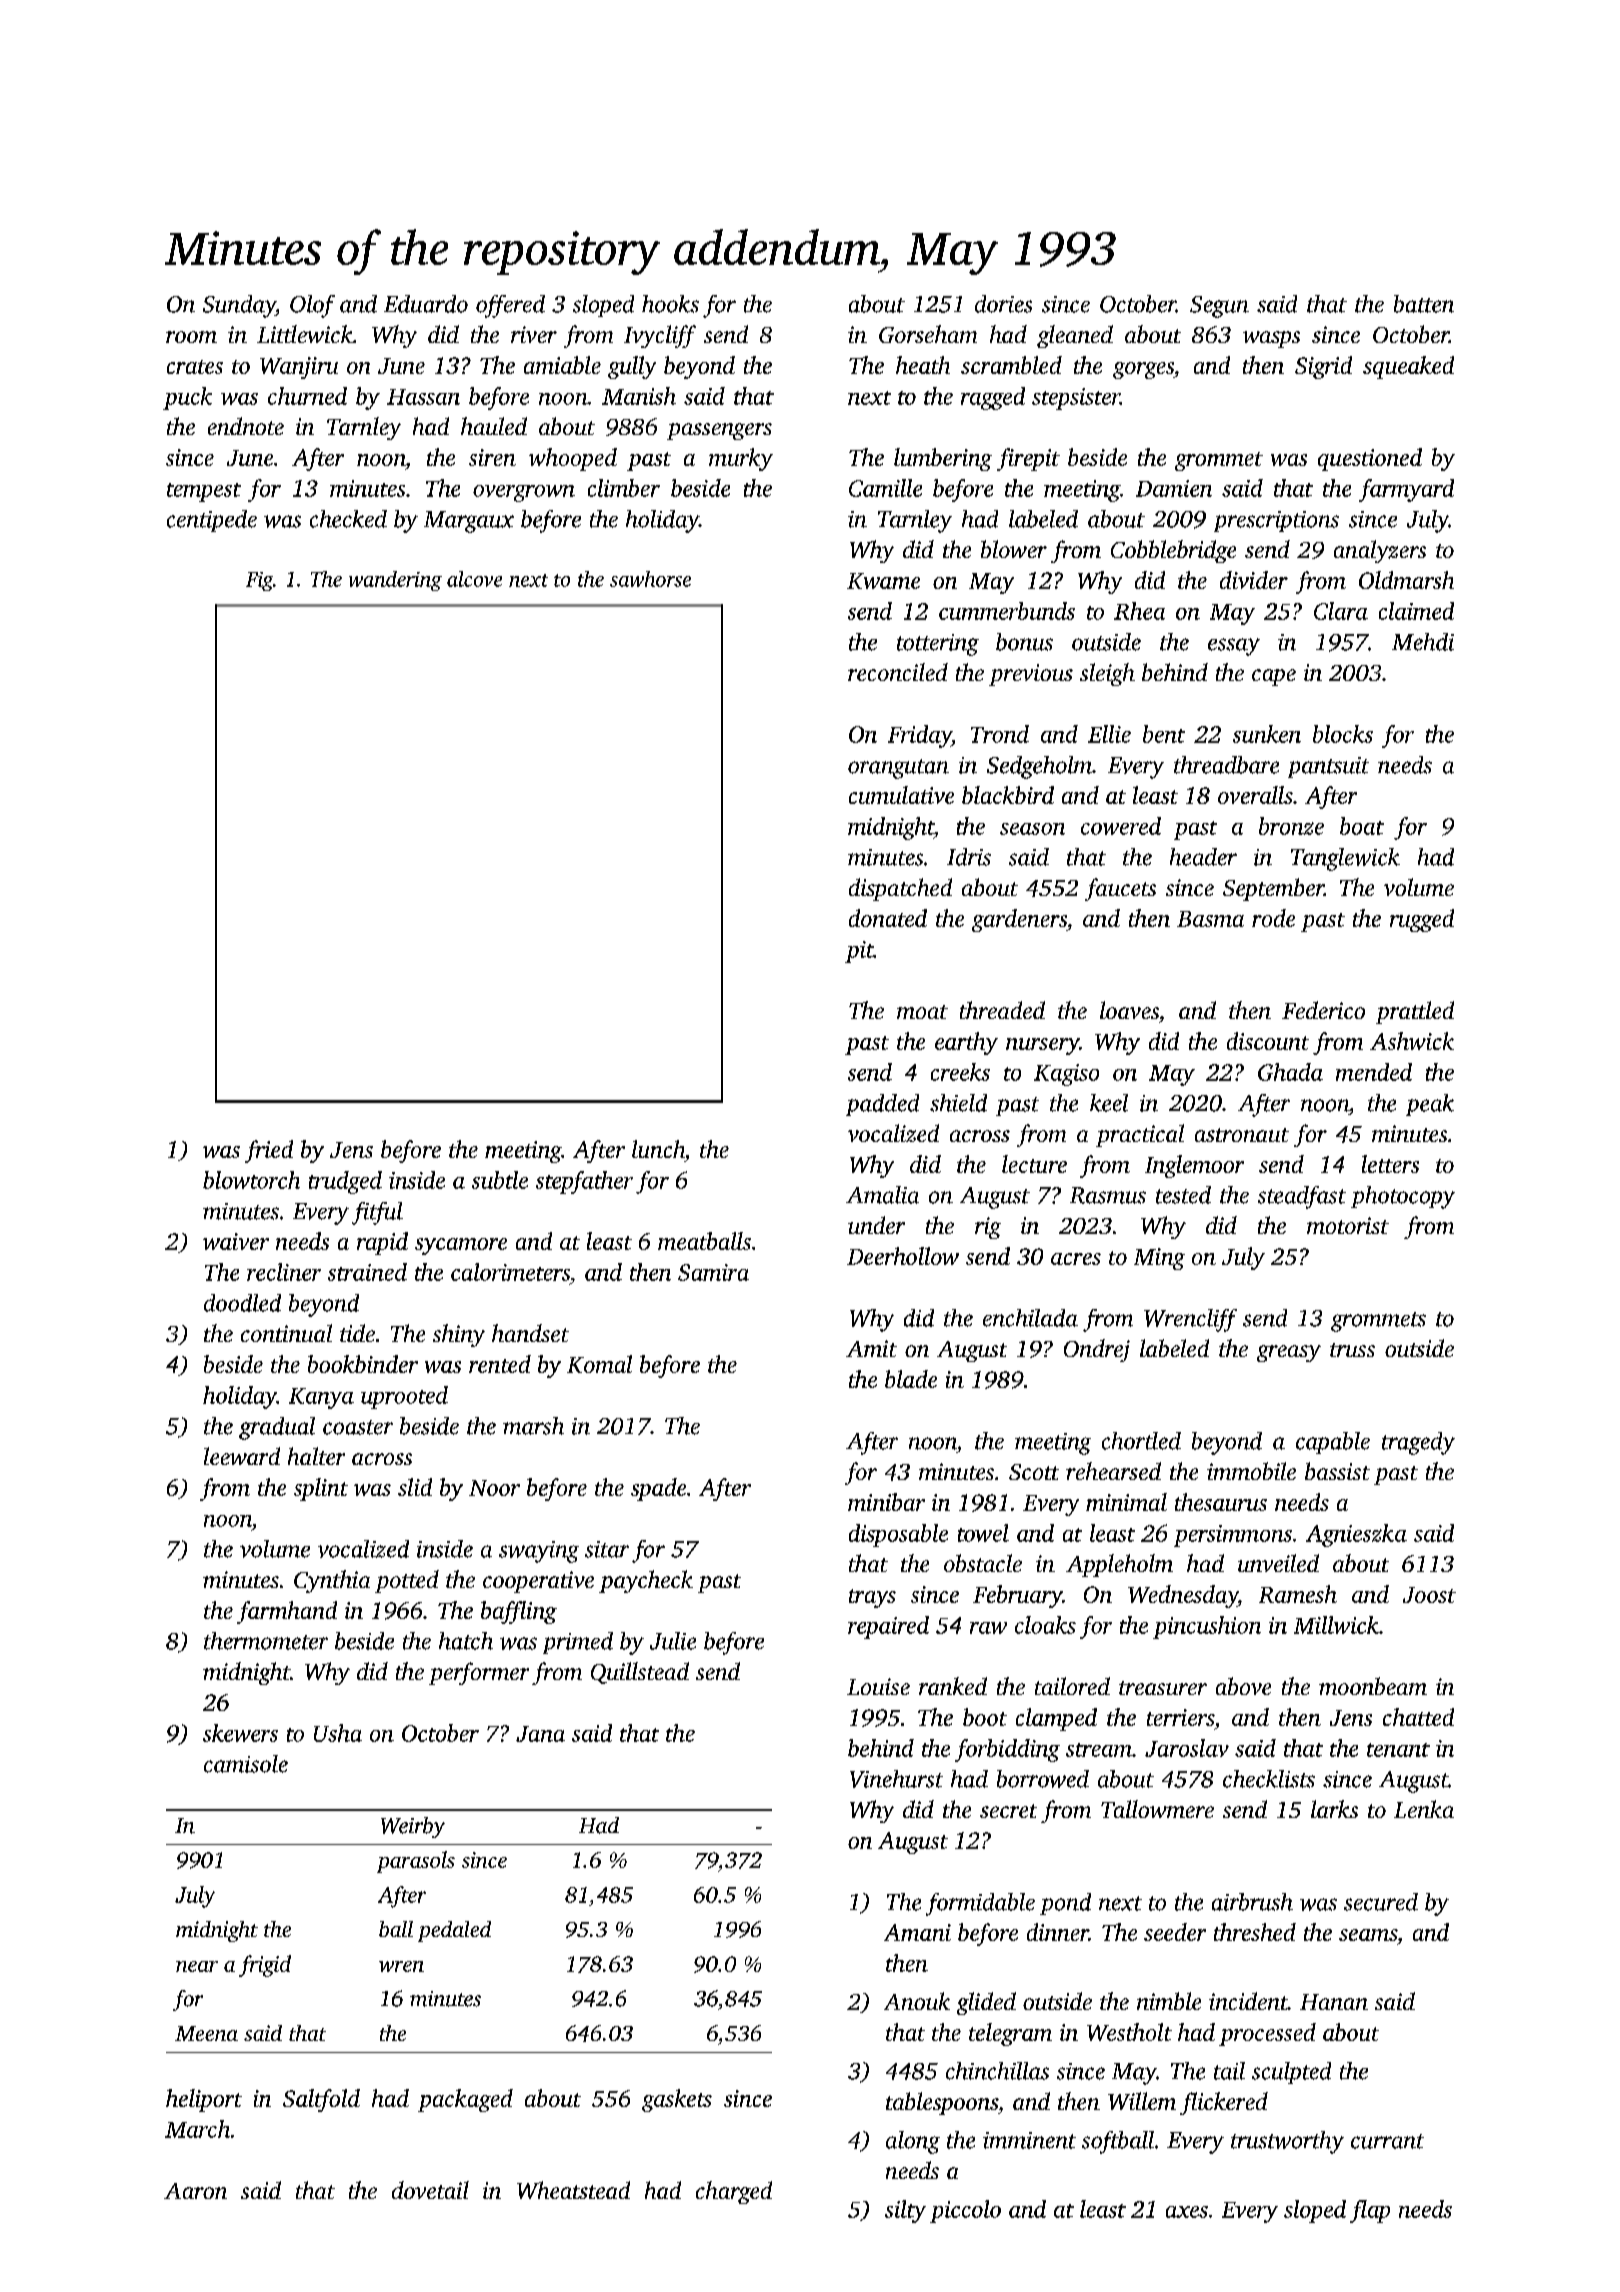 Image resolution: width=1620 pixels, height=2292 pixels. Describe the element at coordinates (573, 2190) in the screenshot. I see `Wheatstead` at that location.
